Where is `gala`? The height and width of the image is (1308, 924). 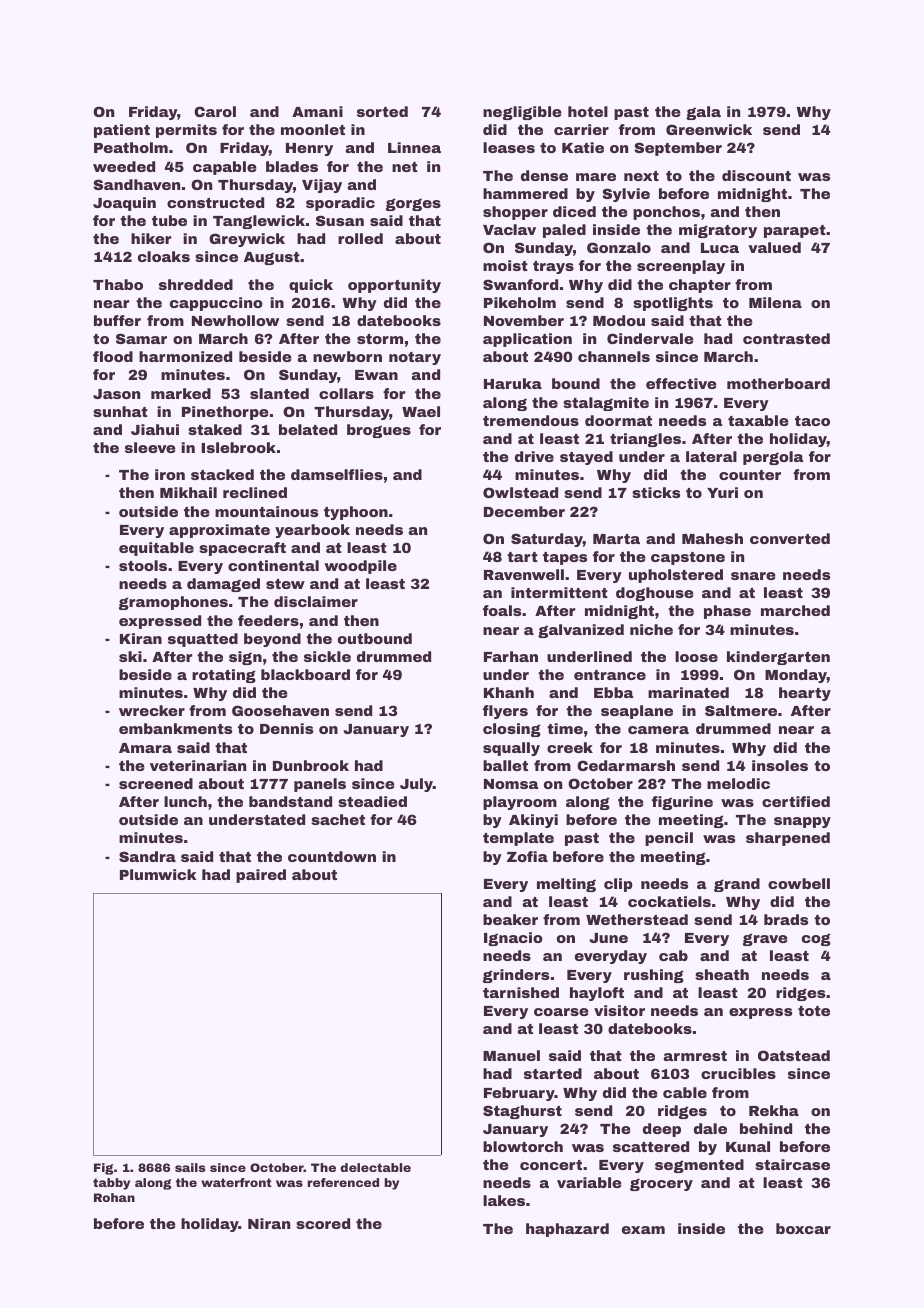
gala is located at coordinates (703, 113).
